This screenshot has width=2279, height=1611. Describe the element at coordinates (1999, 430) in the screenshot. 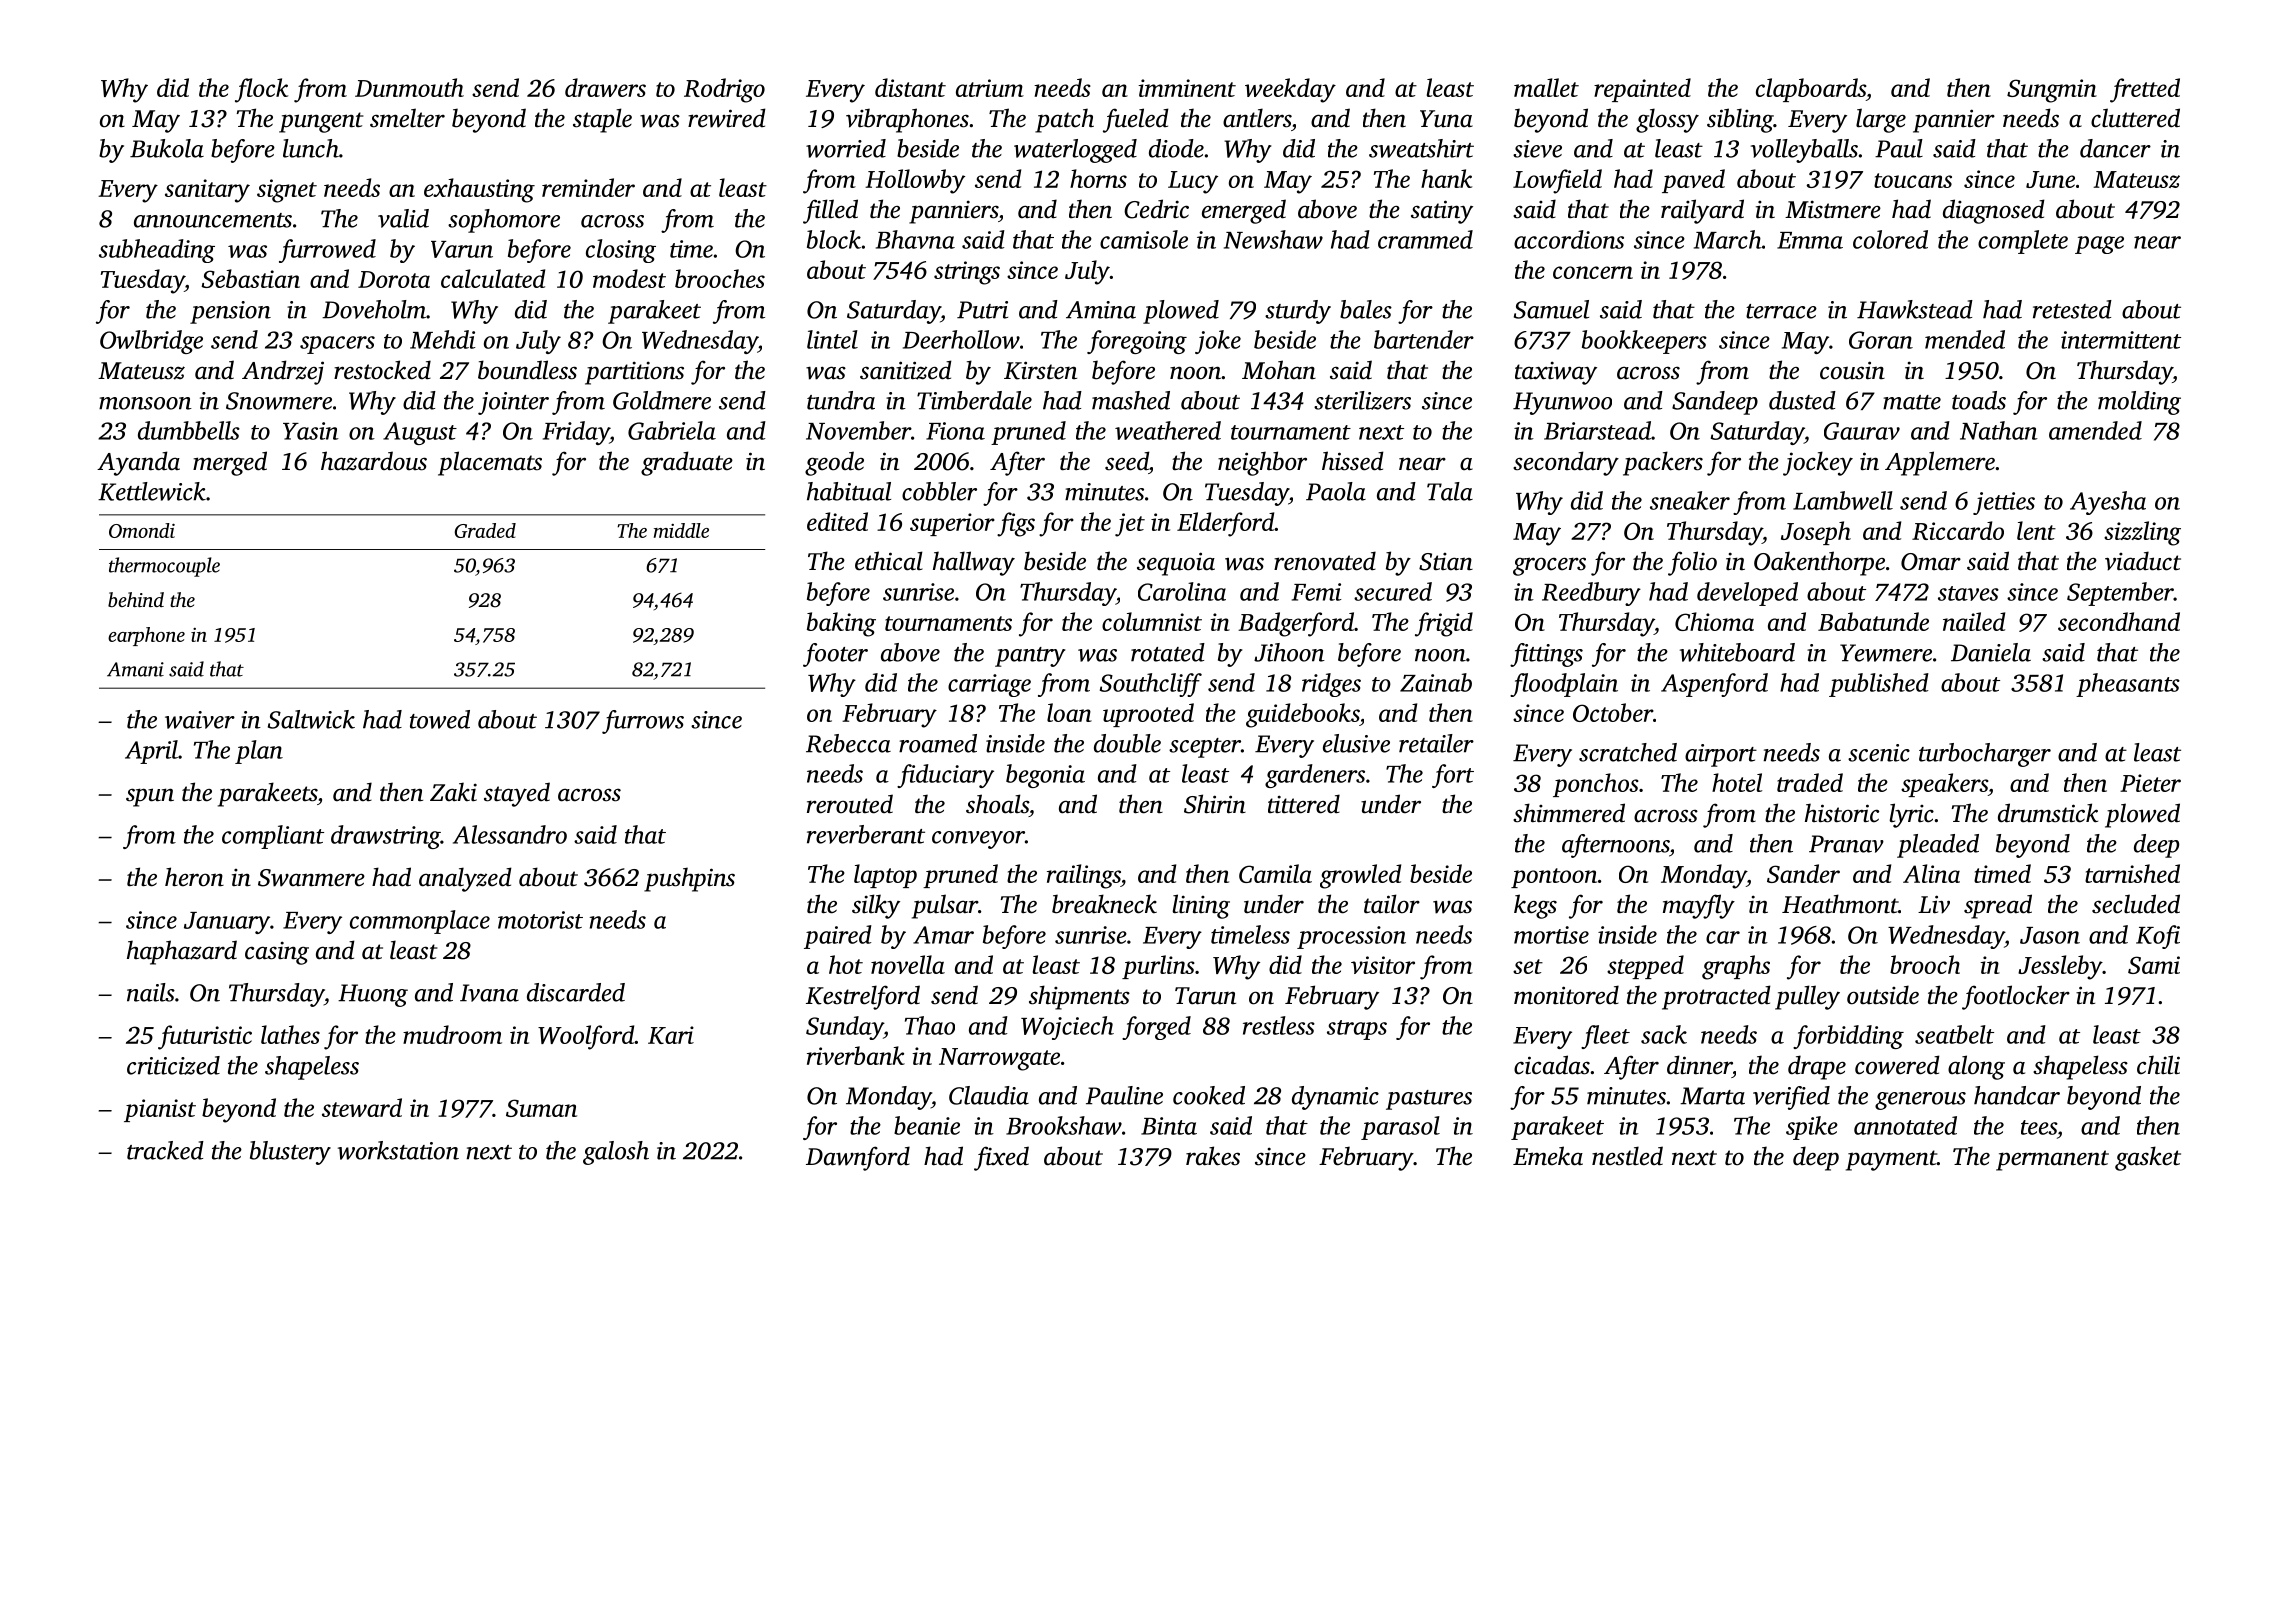

I see `Nathan` at that location.
